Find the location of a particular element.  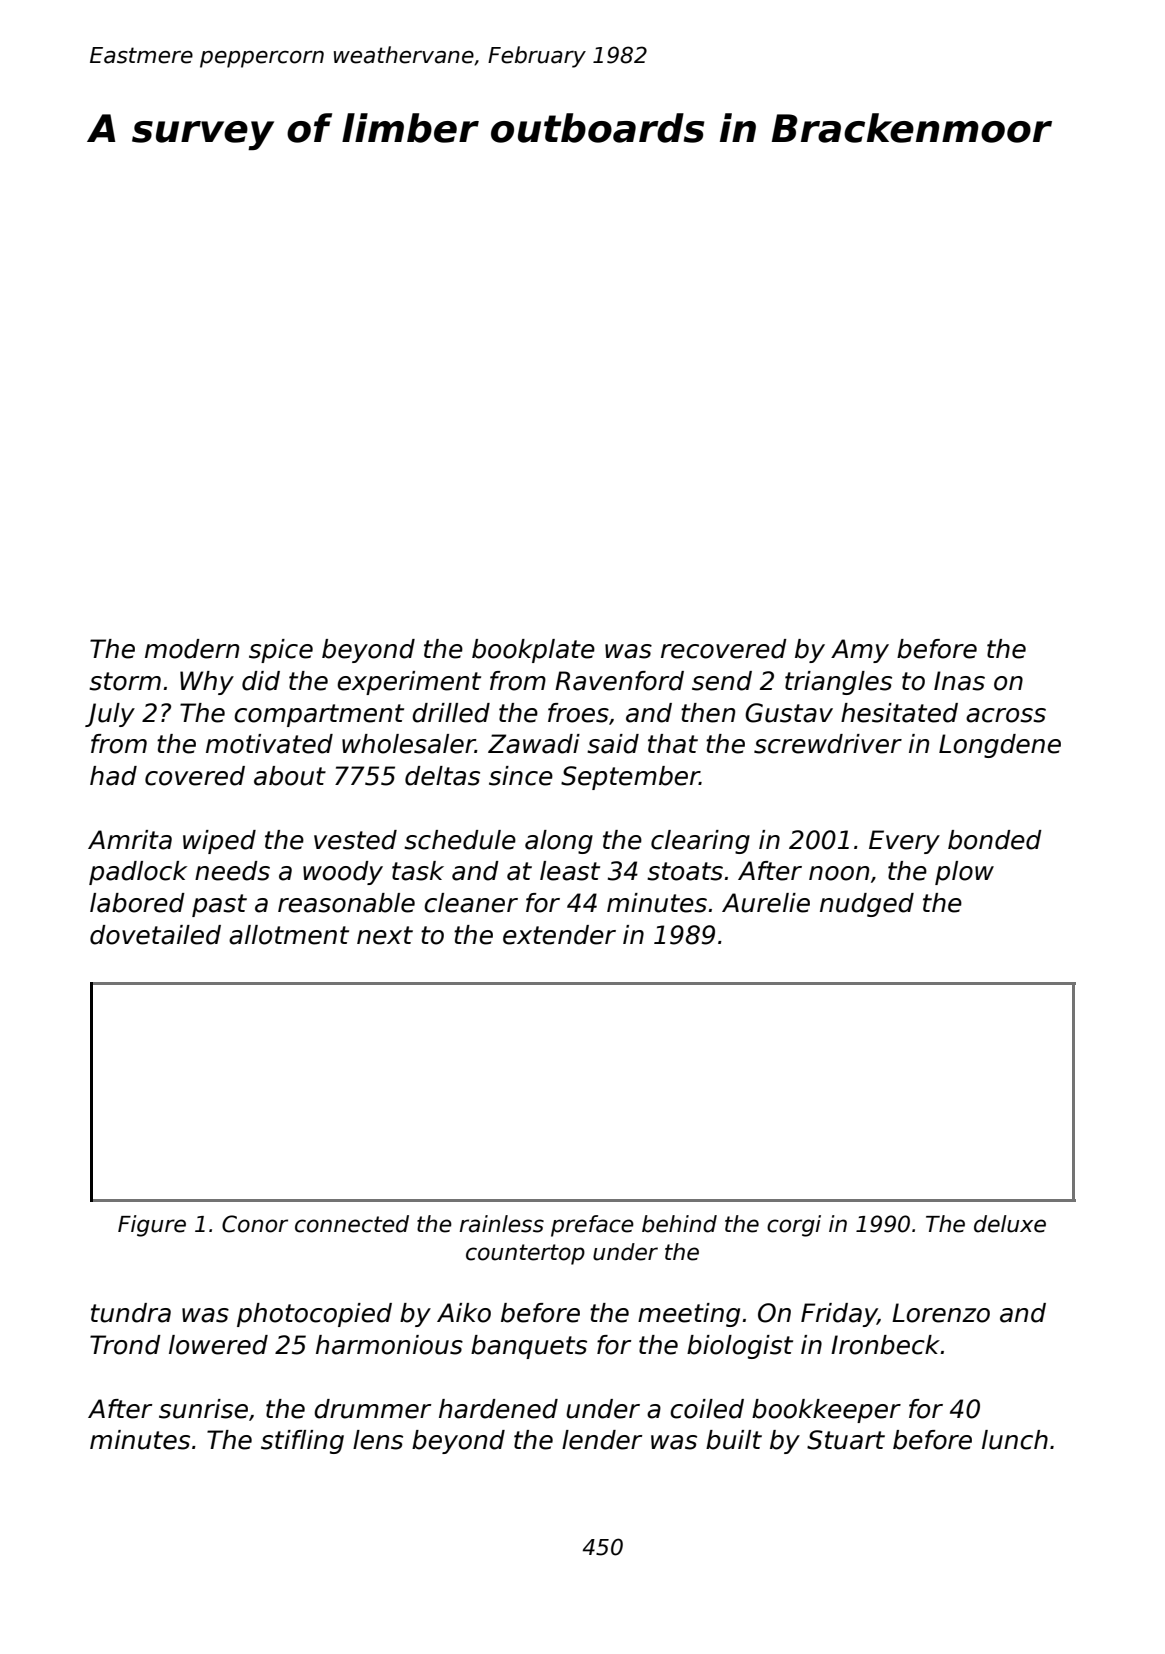

countertop is located at coordinates (525, 1254).
